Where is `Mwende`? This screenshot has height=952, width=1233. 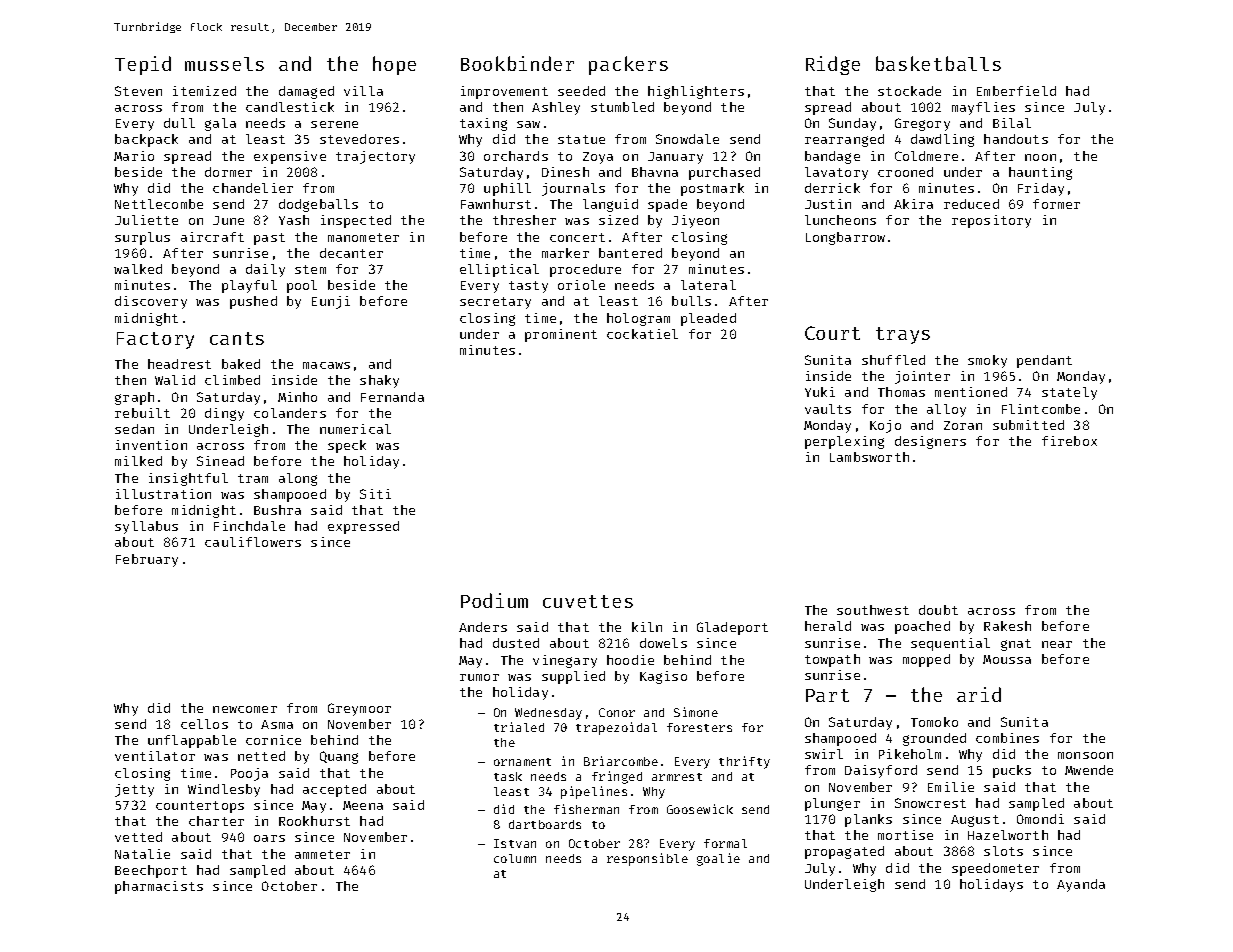
Mwende is located at coordinates (1089, 770).
